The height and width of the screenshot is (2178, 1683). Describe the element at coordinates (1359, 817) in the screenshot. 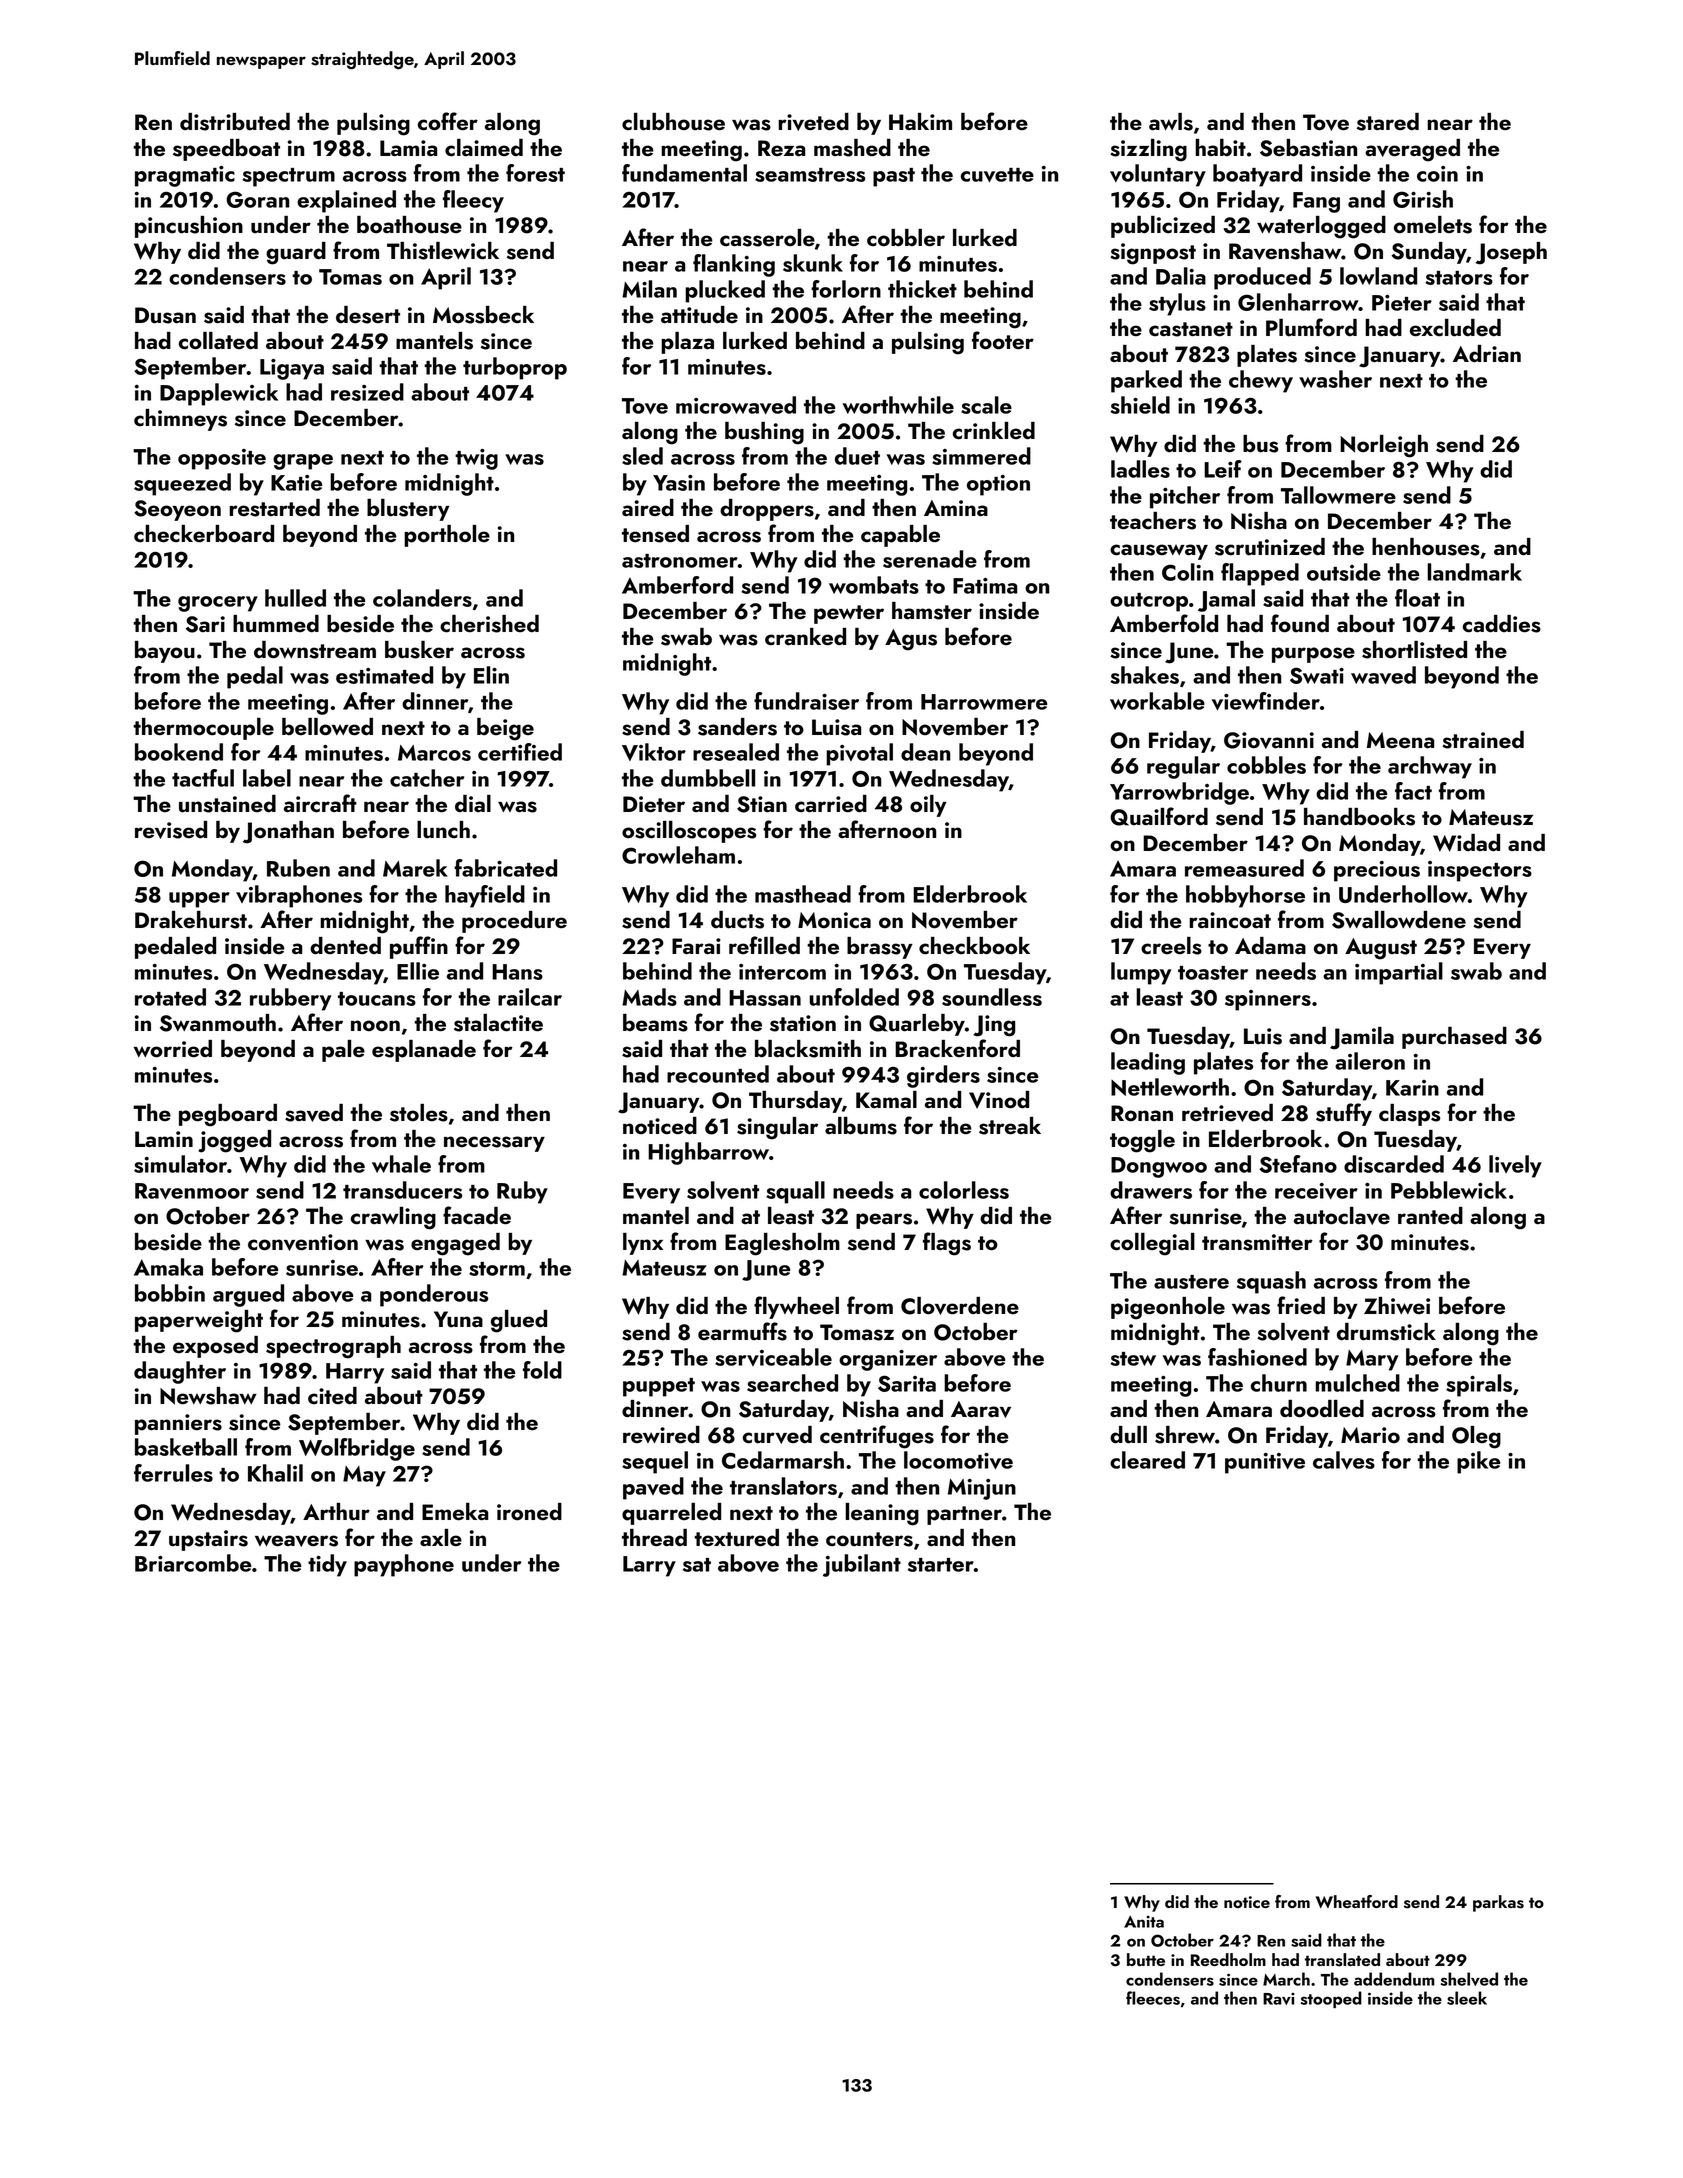

I see `handbooks` at that location.
